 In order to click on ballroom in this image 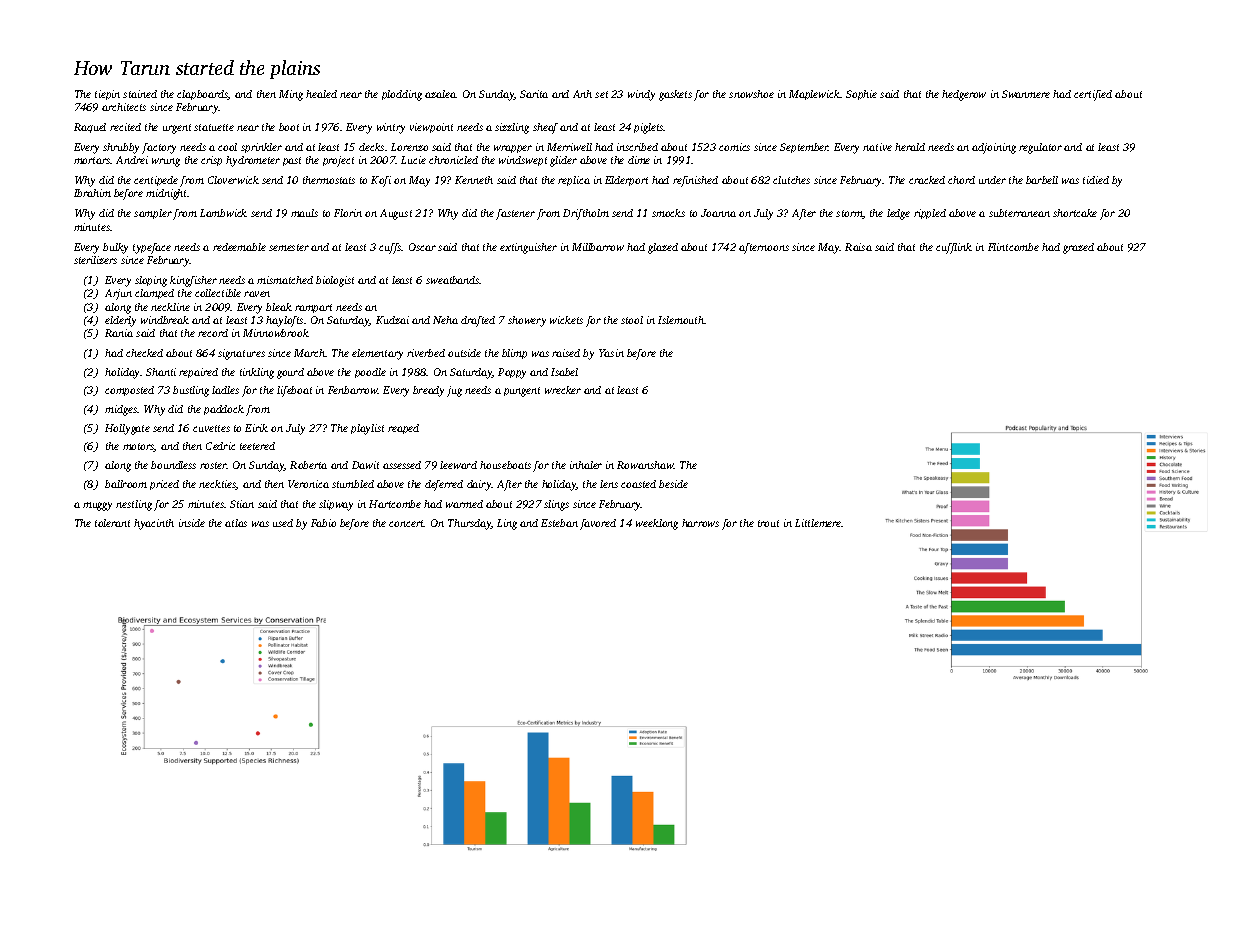, I will do `click(126, 484)`.
